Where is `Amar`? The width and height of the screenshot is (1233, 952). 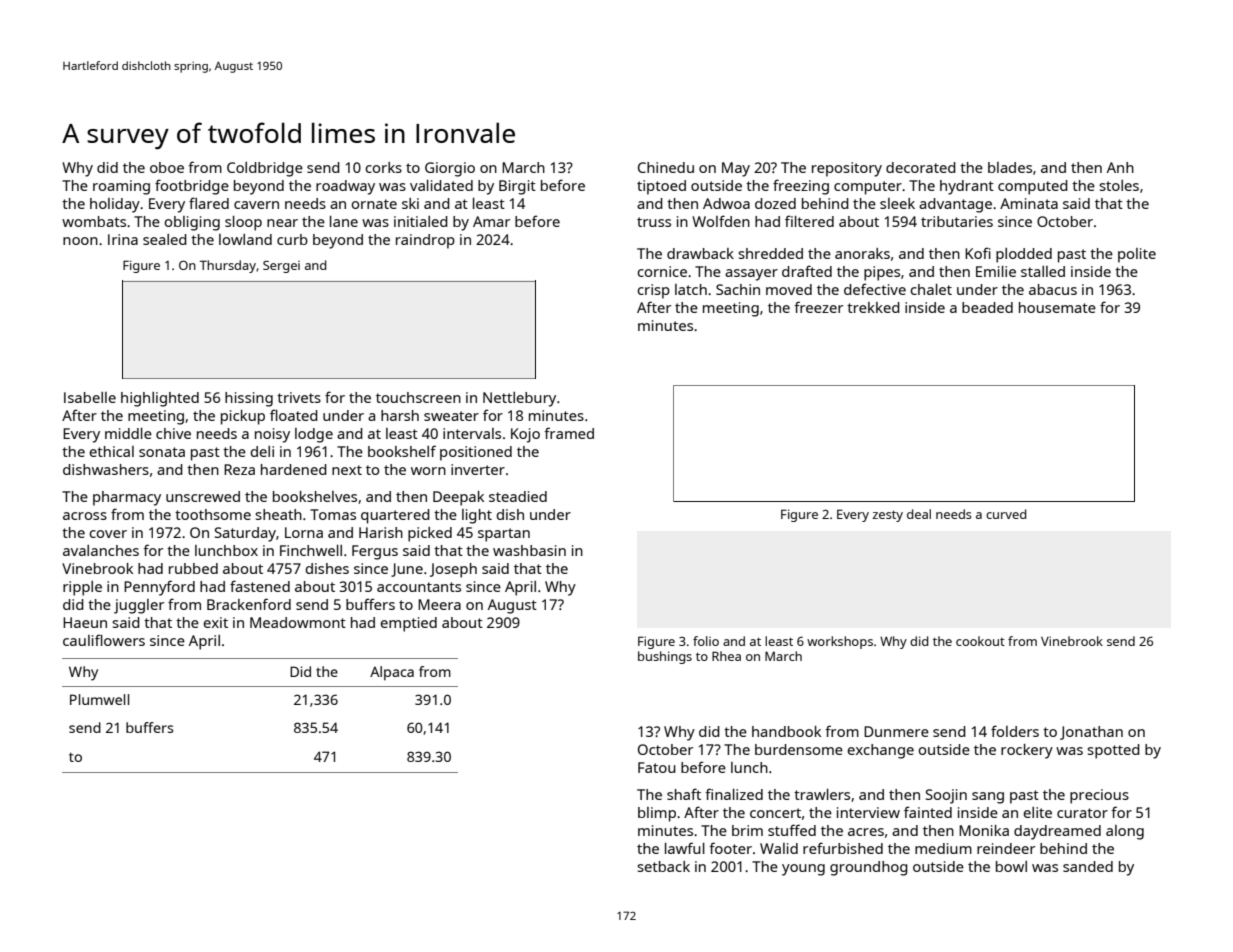 Amar is located at coordinates (491, 221).
